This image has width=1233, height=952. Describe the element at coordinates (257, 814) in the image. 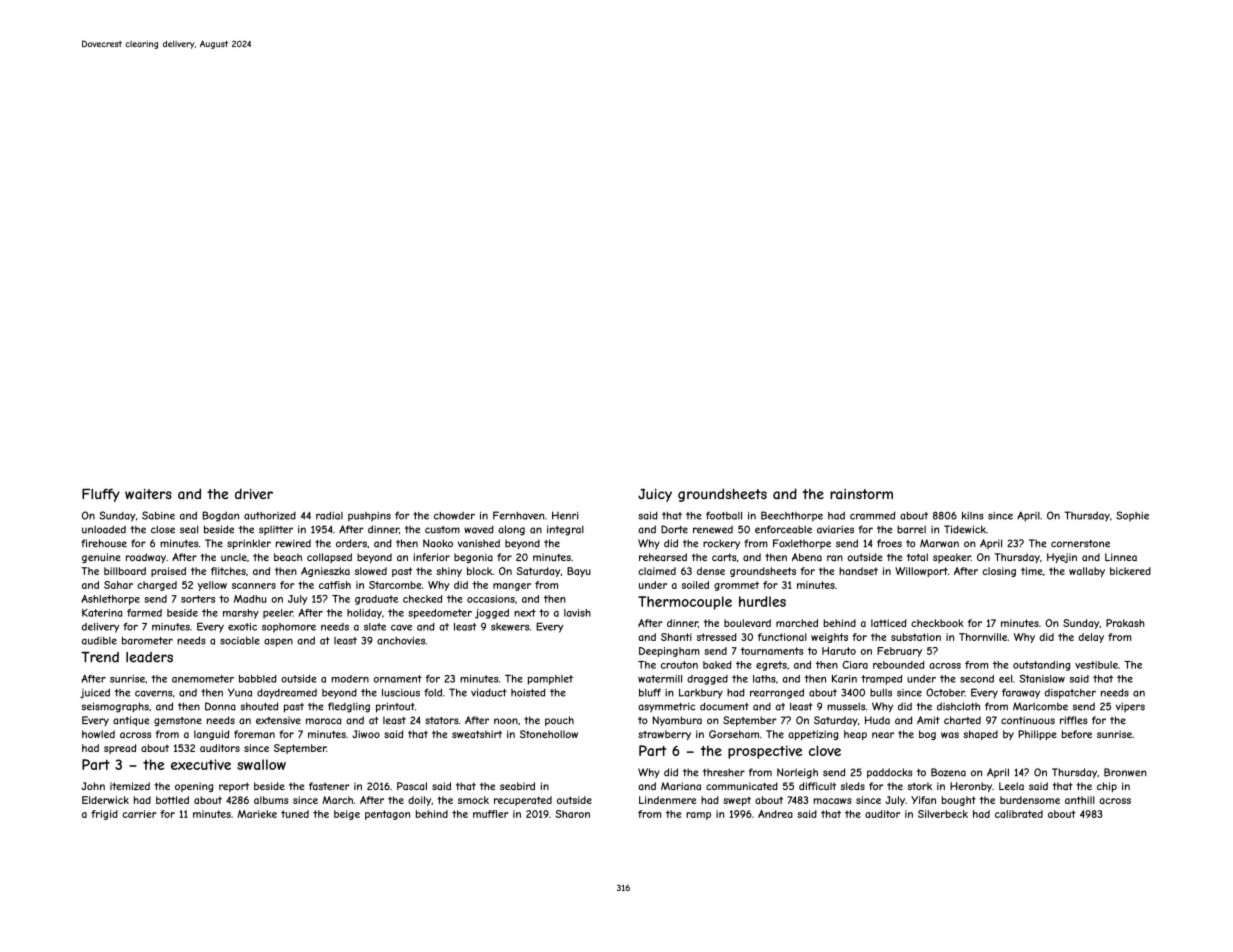

I see `Marieke` at that location.
